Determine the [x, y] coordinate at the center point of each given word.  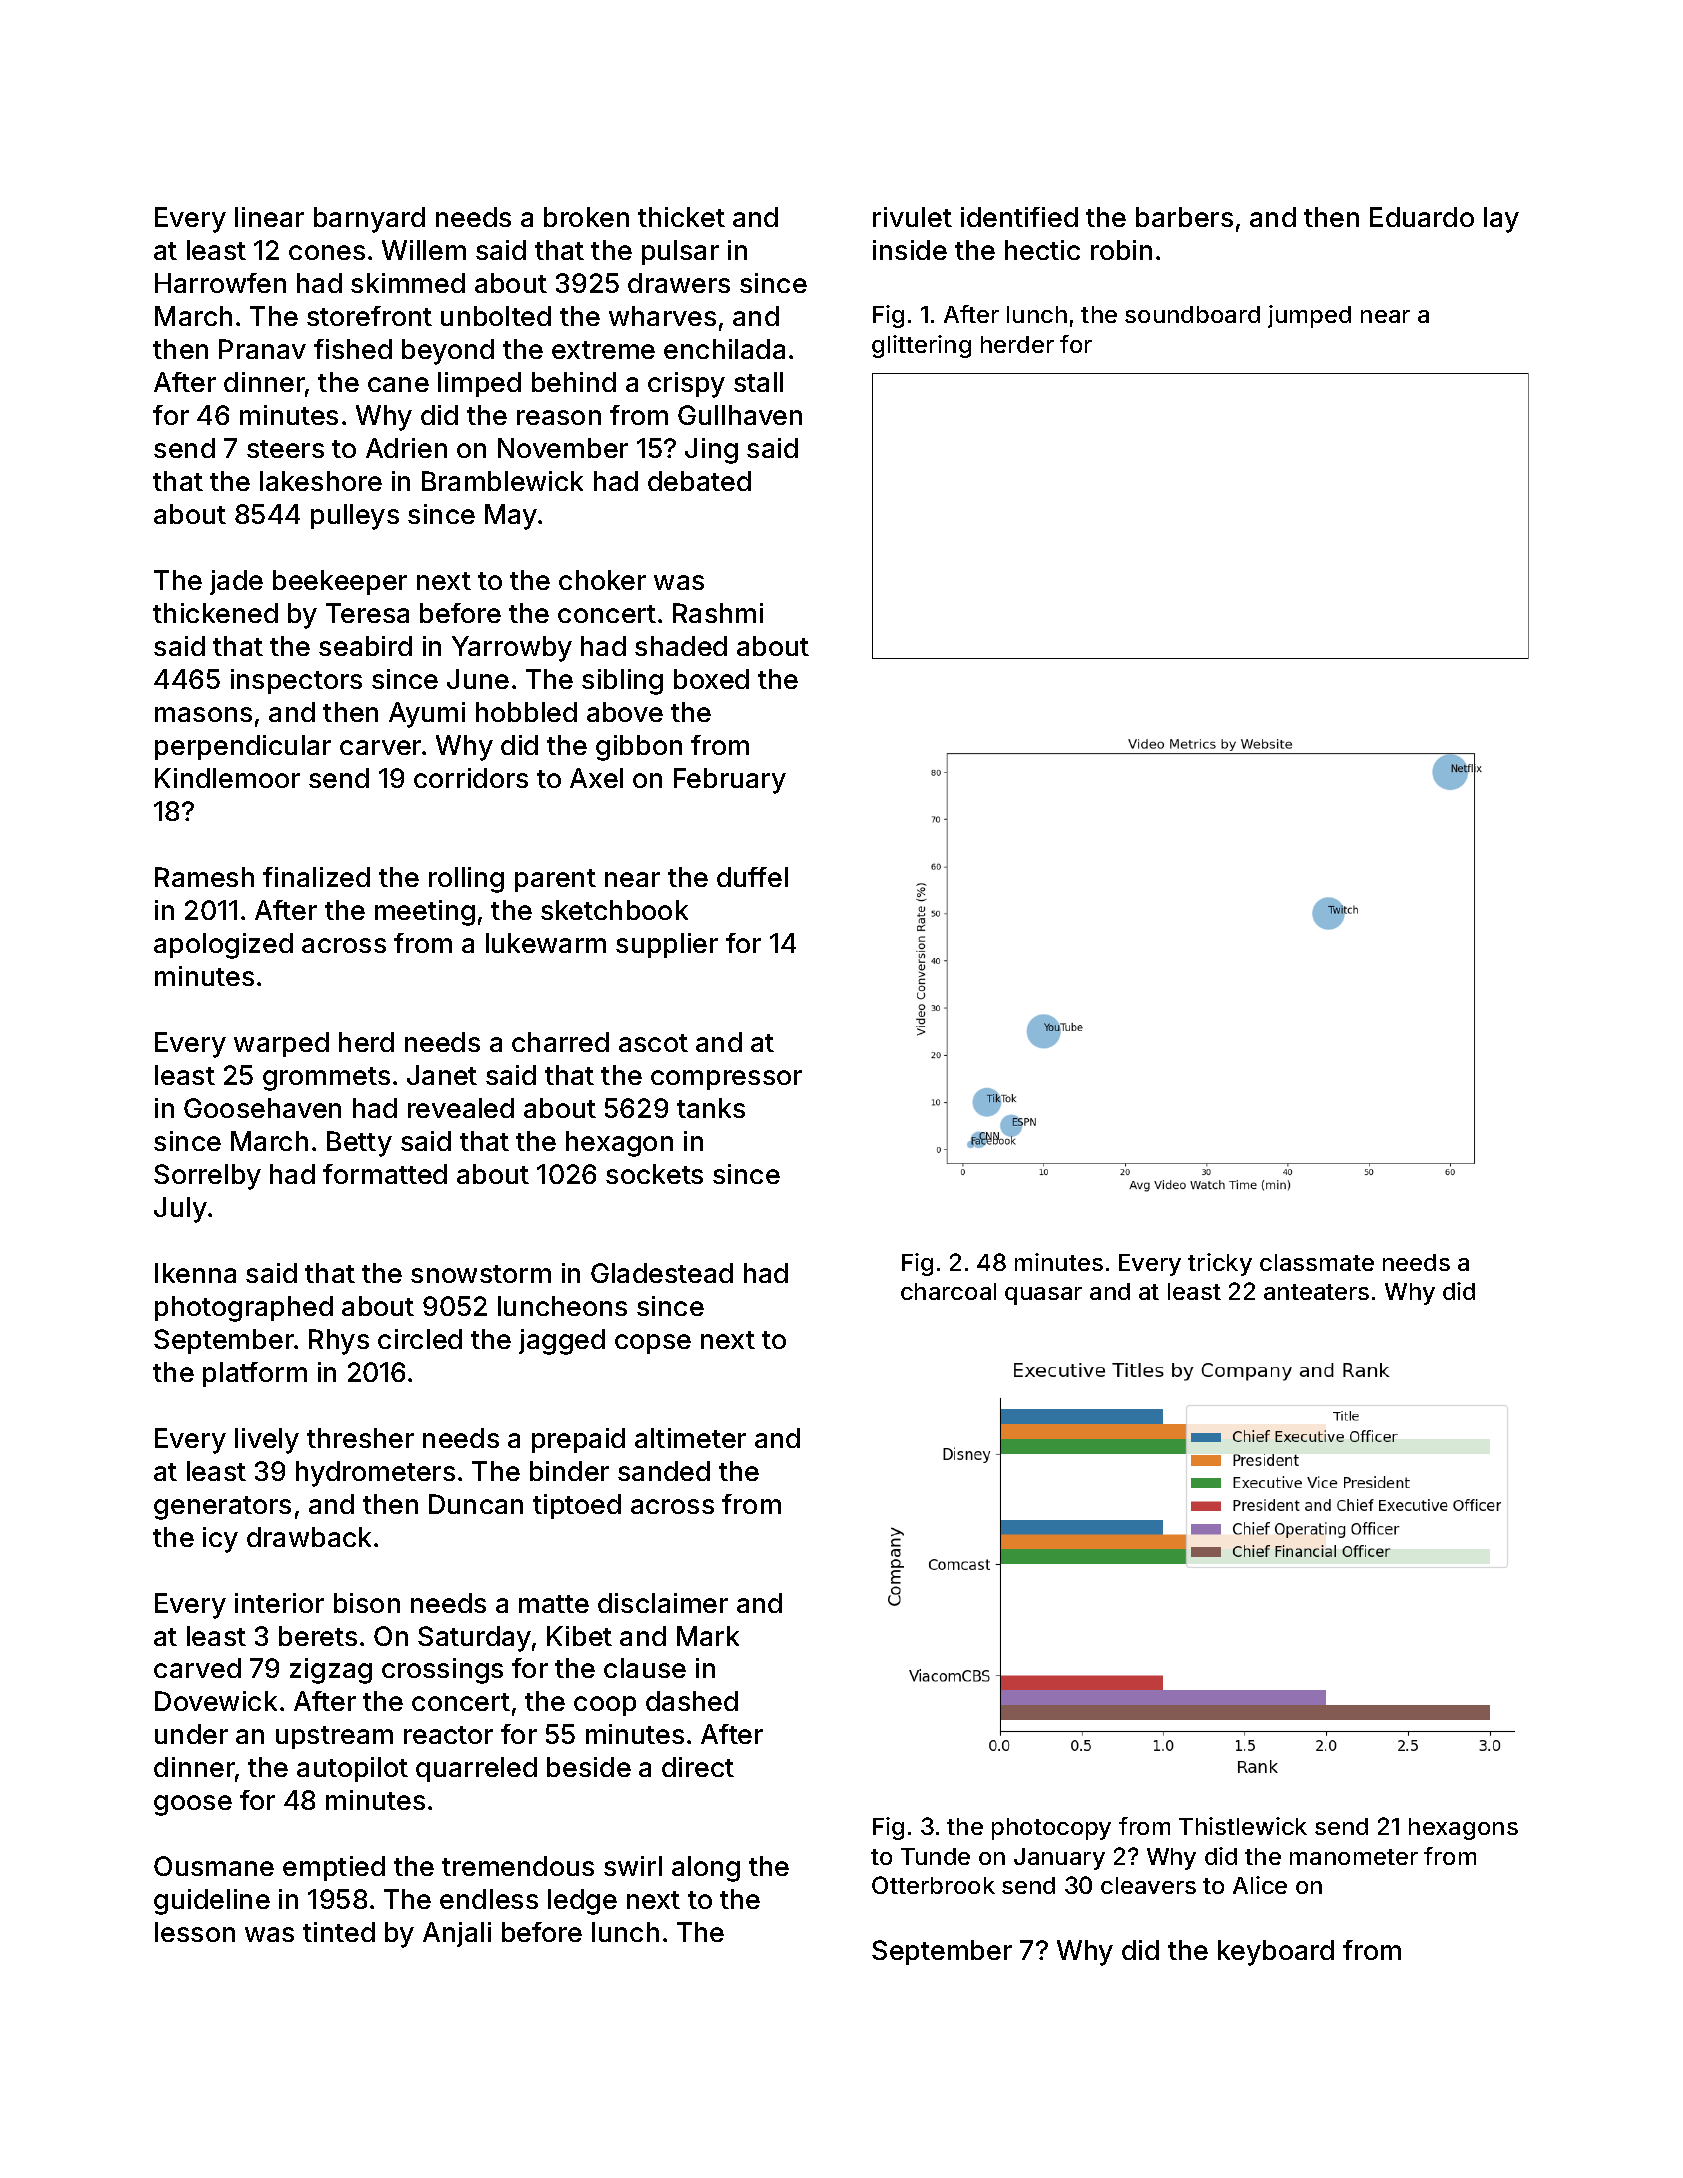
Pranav [262, 349]
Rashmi [718, 613]
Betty [359, 1144]
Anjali [457, 1934]
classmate [1317, 1262]
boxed [711, 679]
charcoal [948, 1291]
